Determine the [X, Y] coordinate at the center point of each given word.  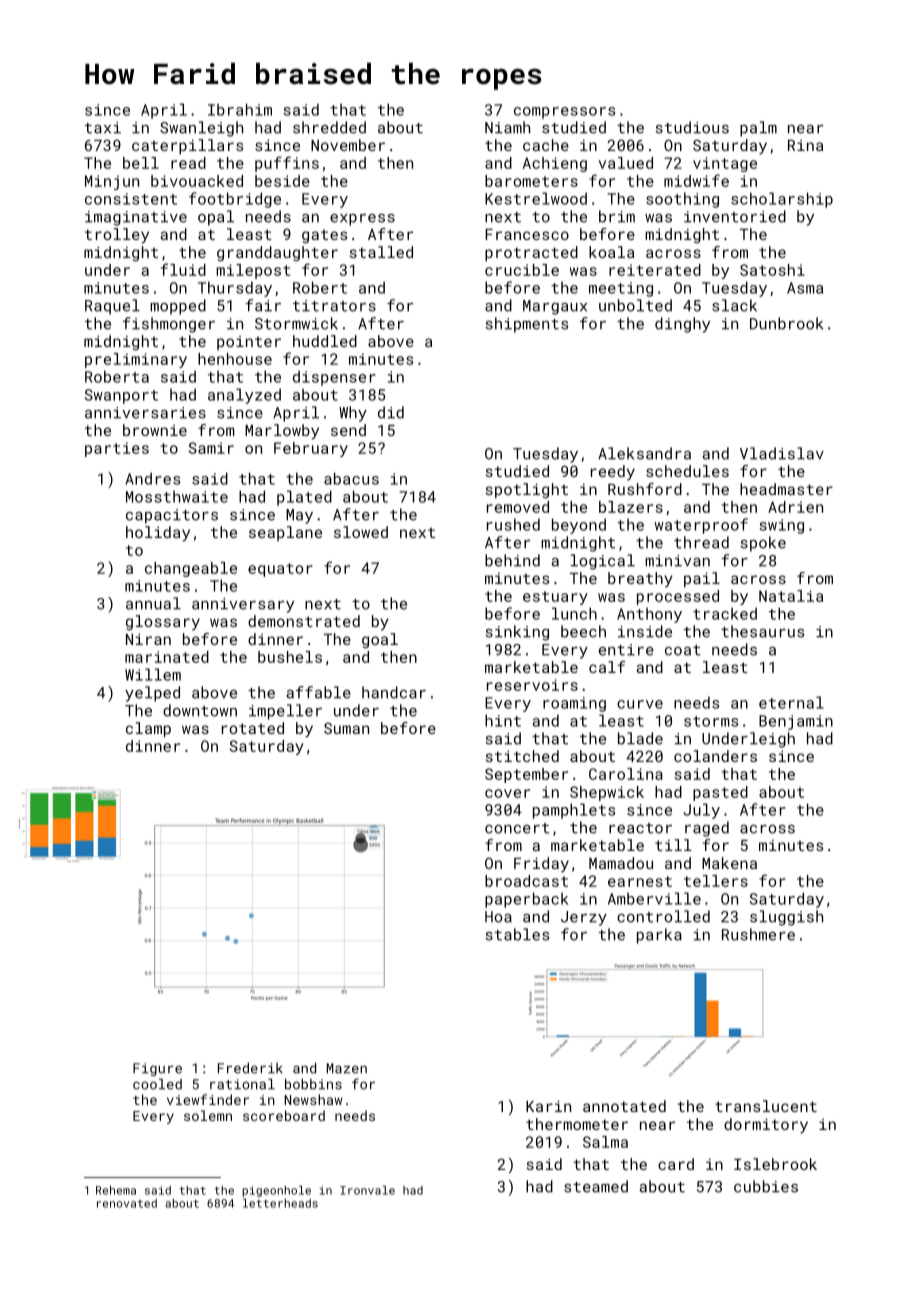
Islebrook [775, 1164]
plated [304, 498]
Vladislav [782, 453]
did [391, 412]
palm [758, 129]
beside [282, 181]
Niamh [507, 127]
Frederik [250, 1068]
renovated [127, 1203]
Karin [548, 1106]
